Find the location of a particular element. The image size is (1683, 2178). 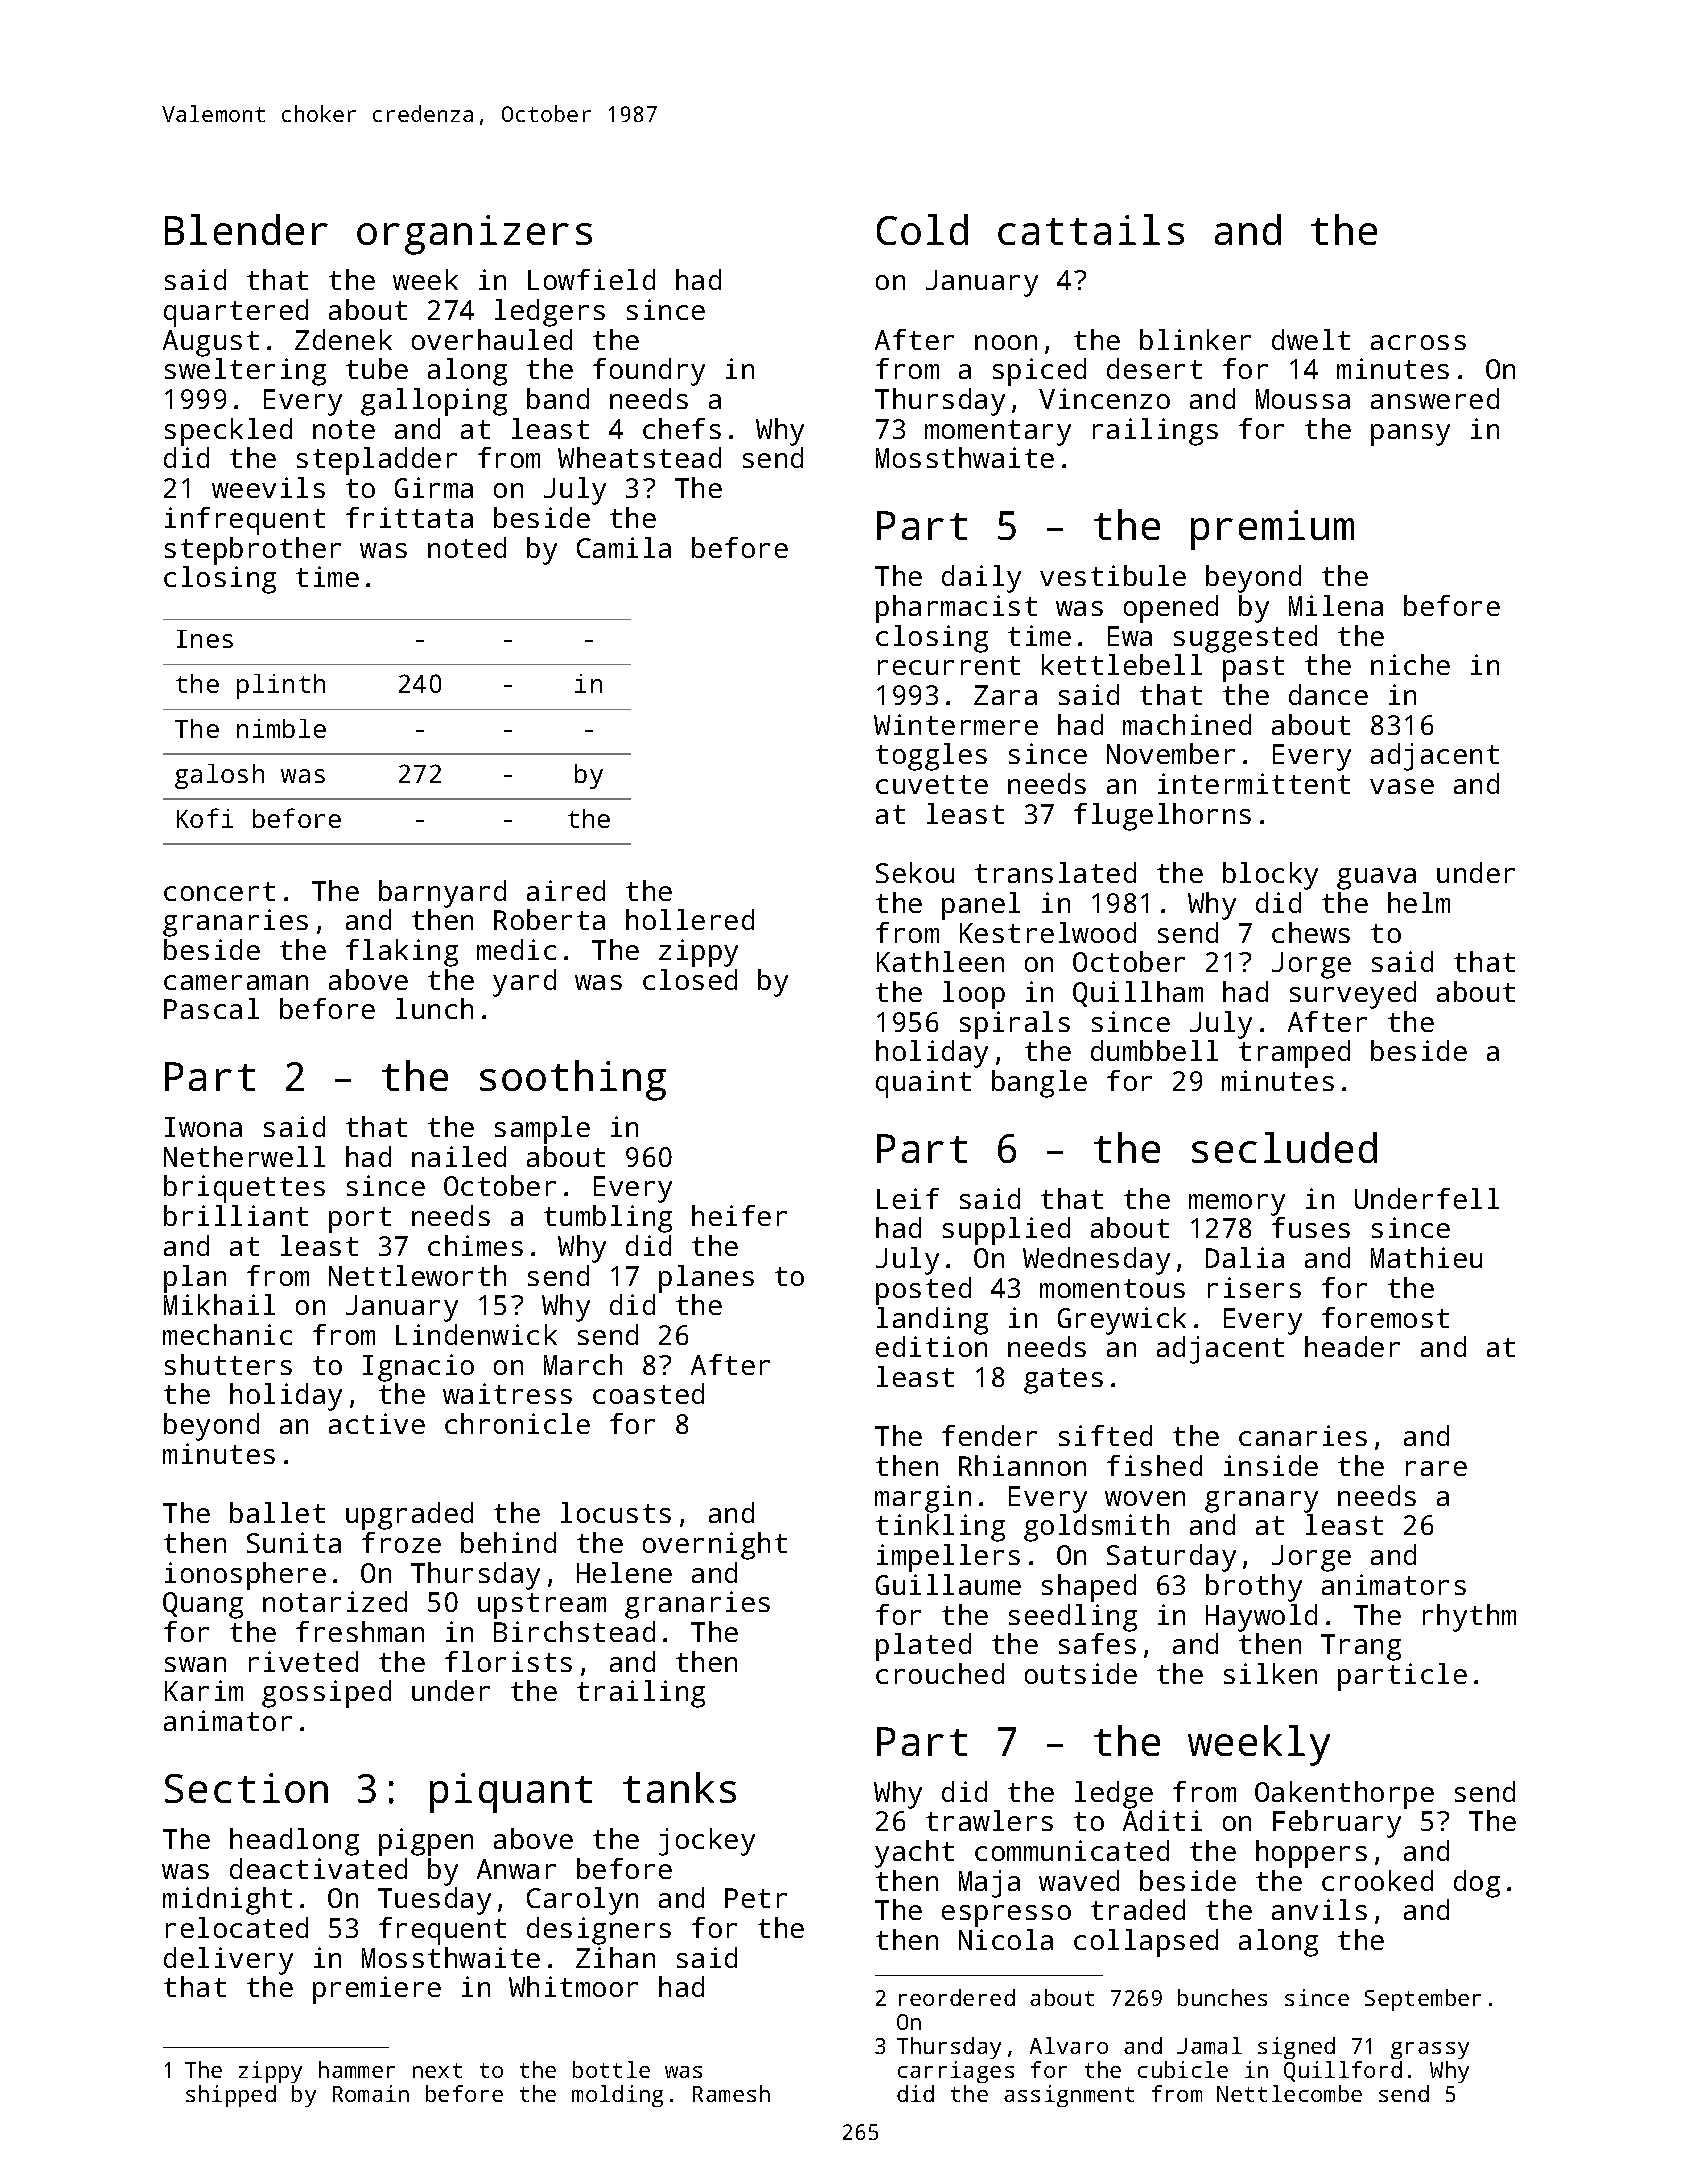

relocated is located at coordinates (237, 1927).
